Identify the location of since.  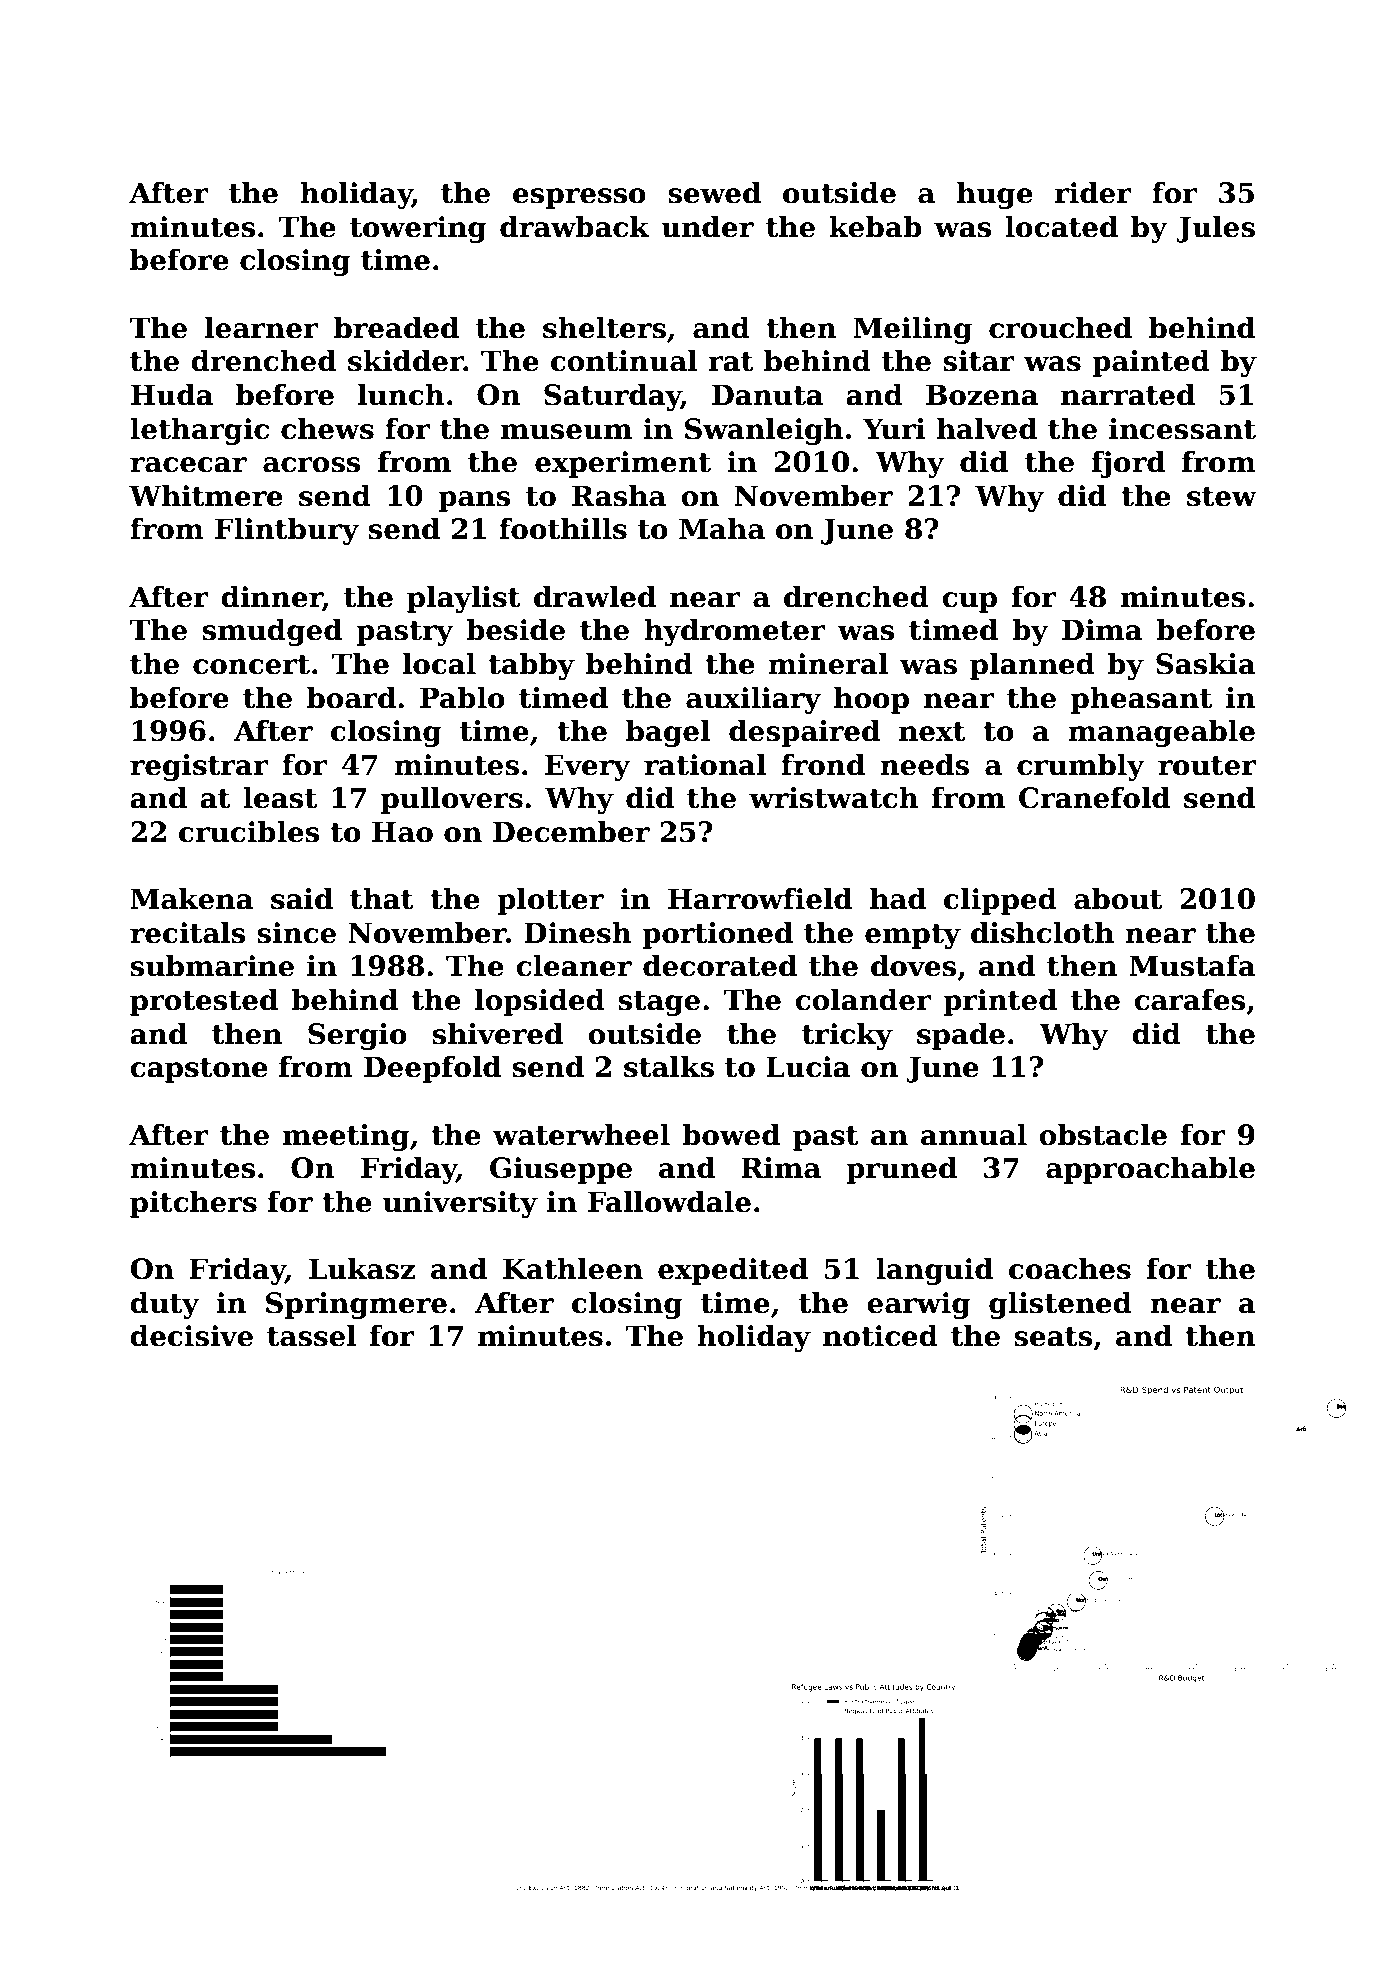
(296, 933).
